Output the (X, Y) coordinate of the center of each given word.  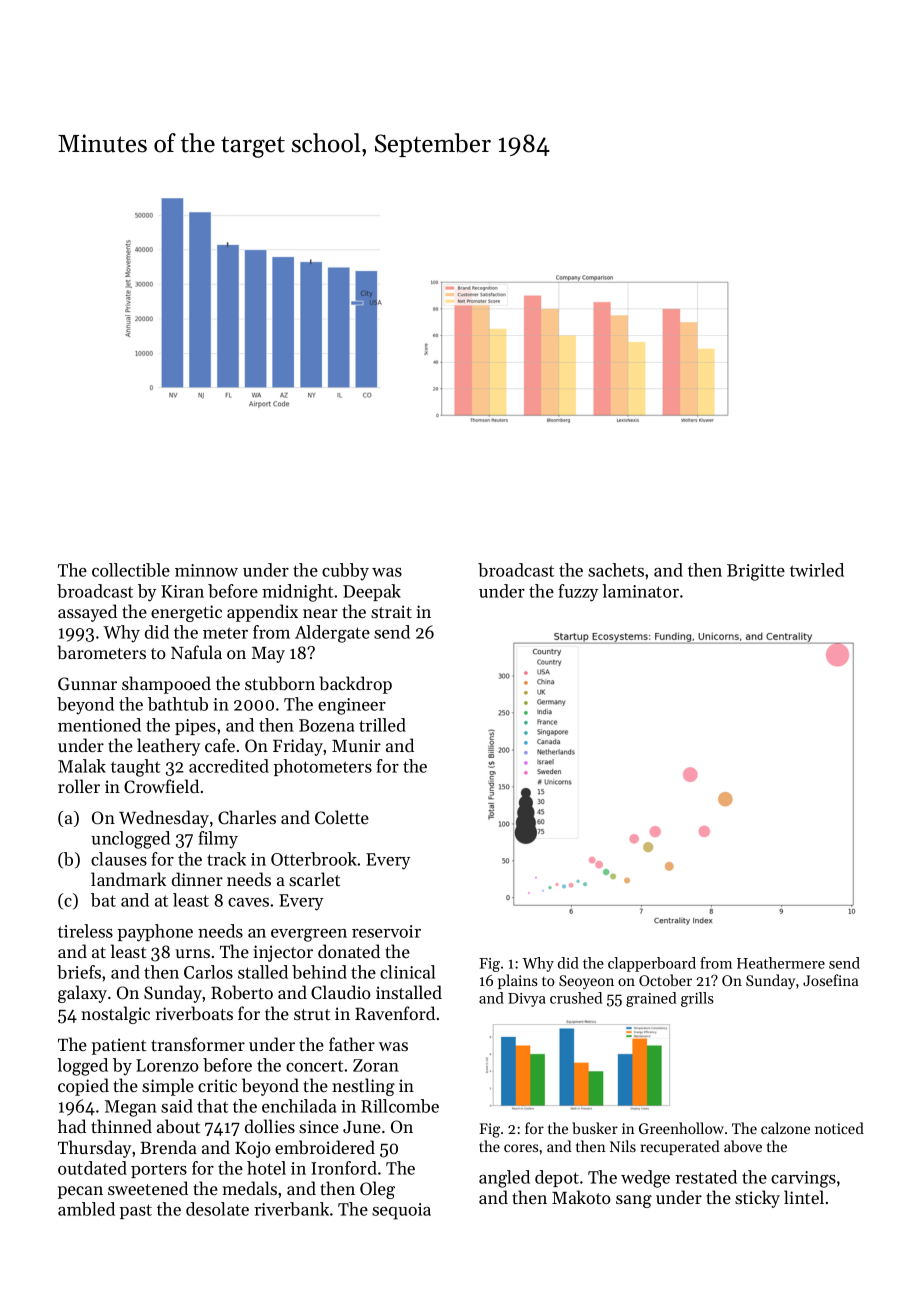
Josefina (831, 980)
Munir (356, 745)
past (135, 1211)
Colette (342, 817)
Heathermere (781, 963)
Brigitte (756, 572)
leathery (168, 747)
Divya (527, 1000)
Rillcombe (400, 1106)
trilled (382, 725)
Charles (247, 817)
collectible (131, 570)
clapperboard (652, 964)
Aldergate (332, 634)
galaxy (82, 994)
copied (83, 1087)
